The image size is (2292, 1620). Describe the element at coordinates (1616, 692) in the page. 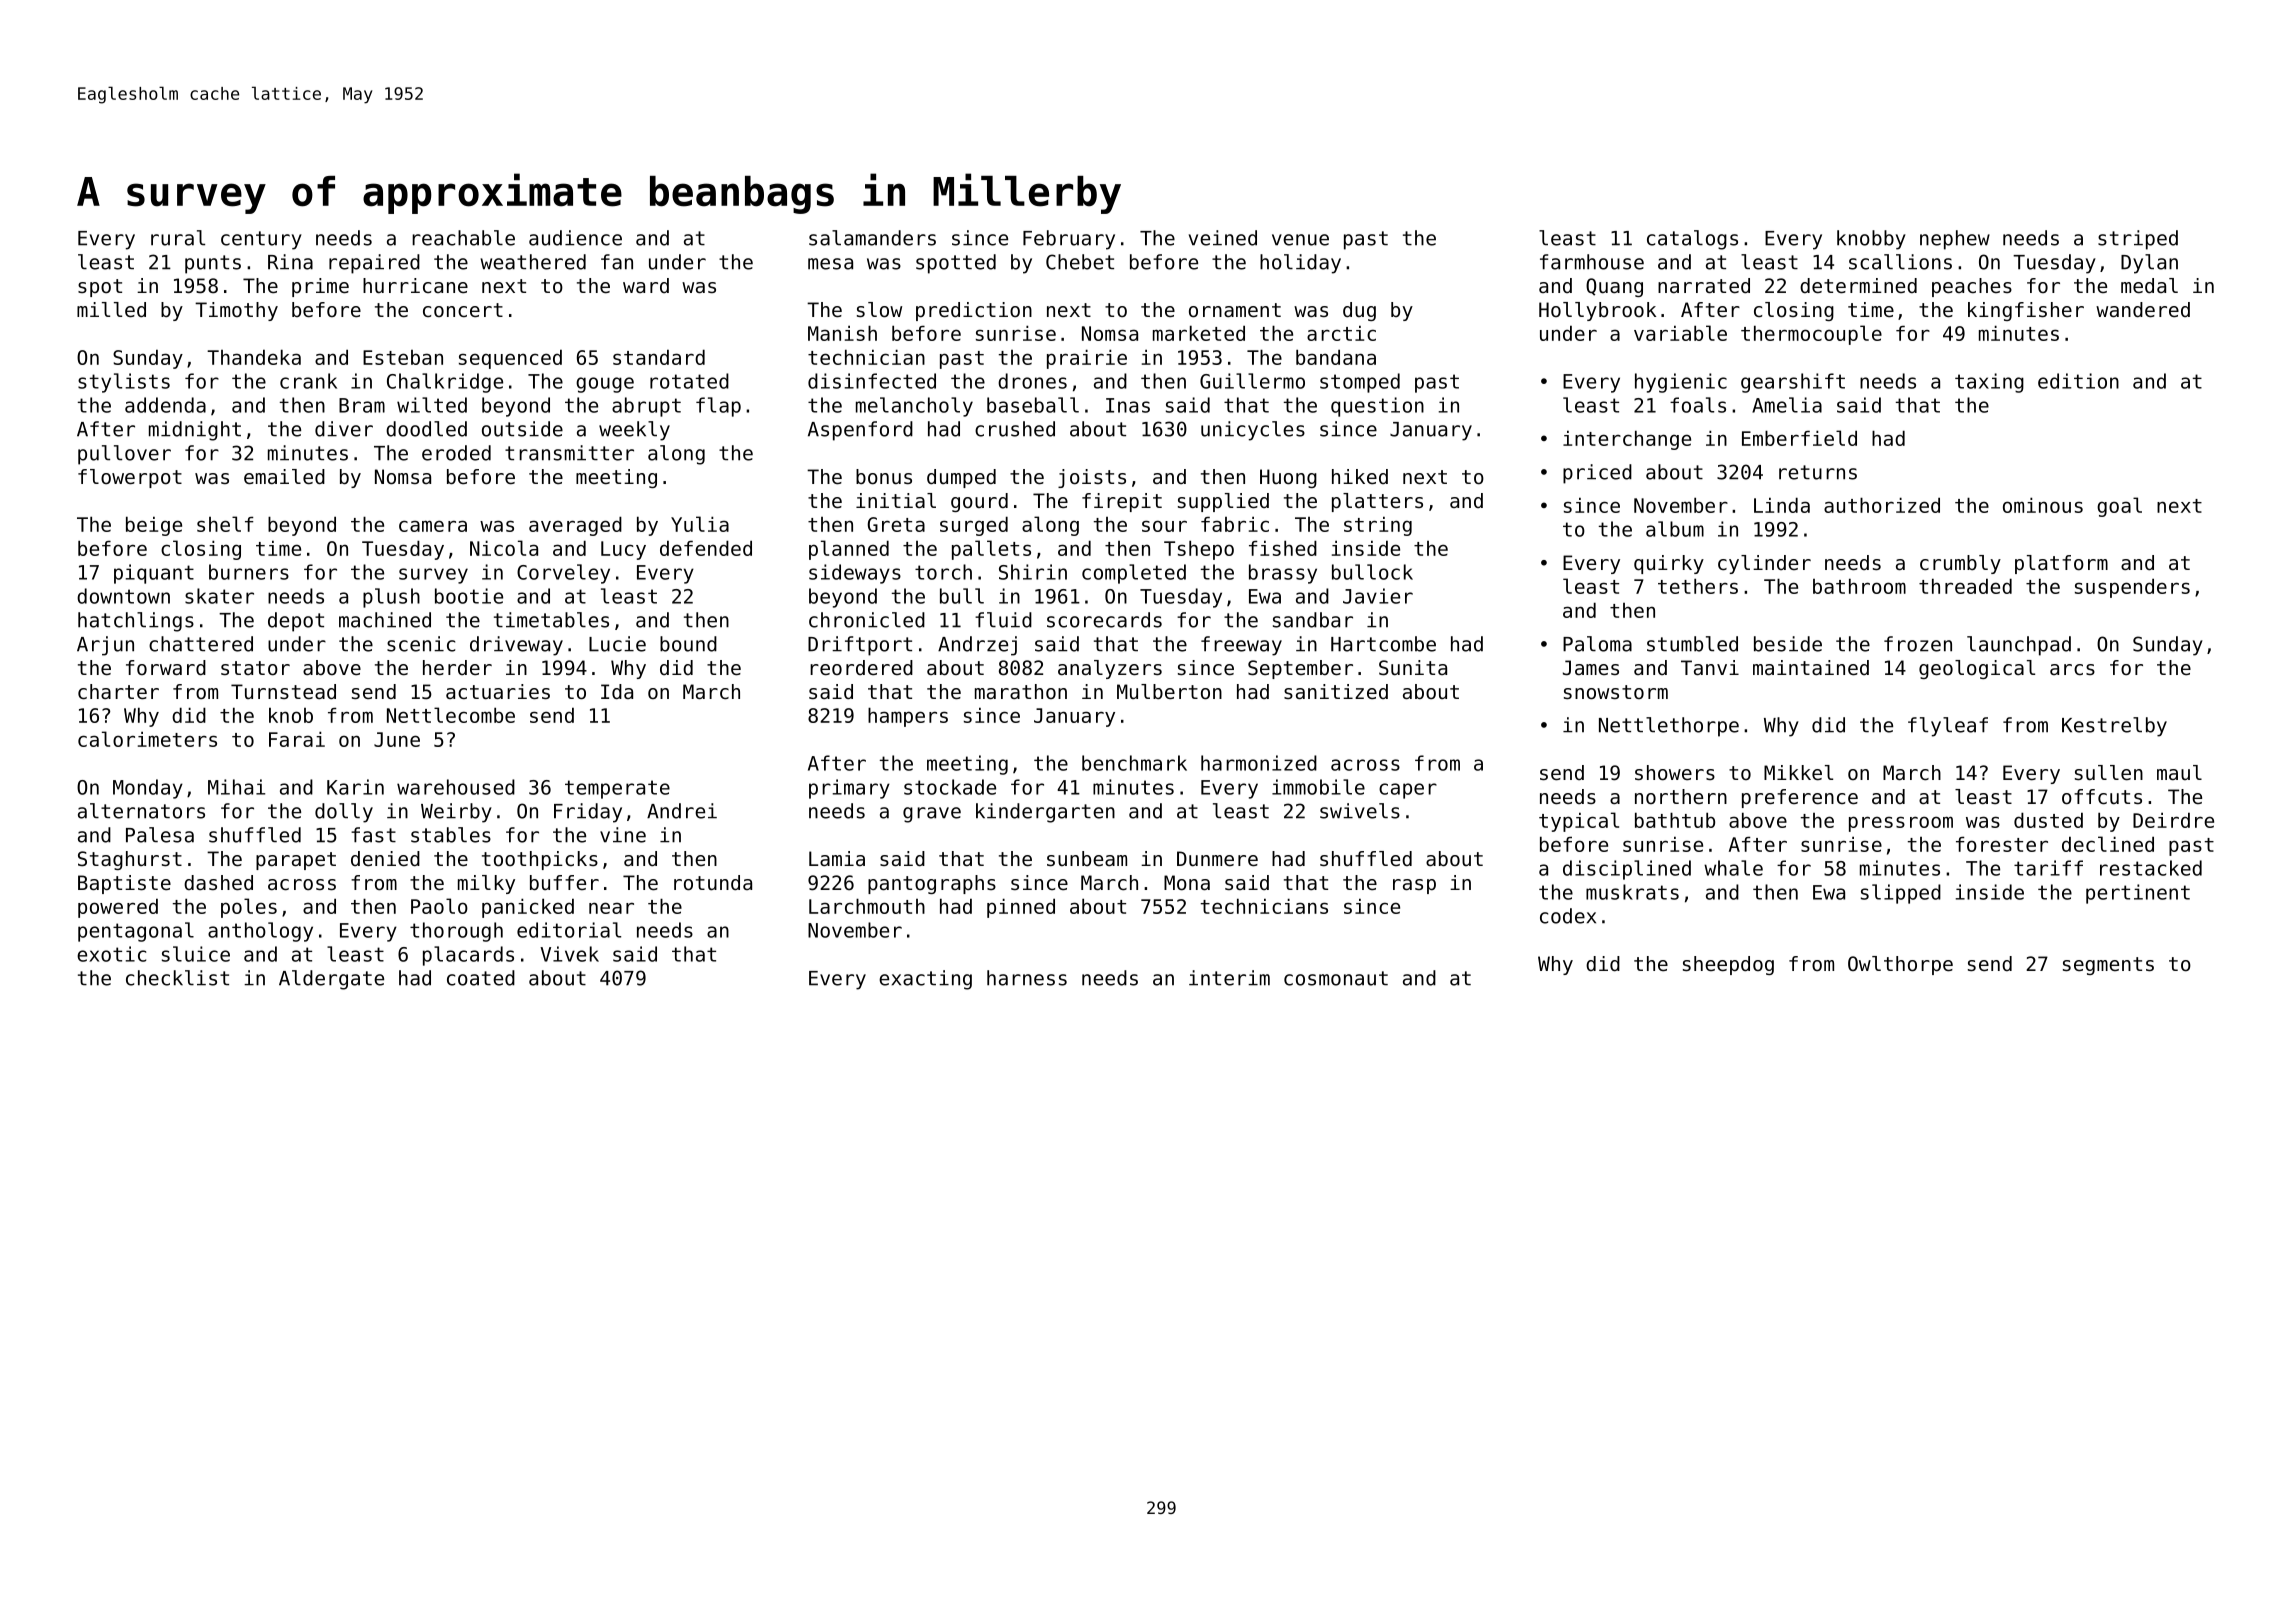

I see `snowstorm` at that location.
